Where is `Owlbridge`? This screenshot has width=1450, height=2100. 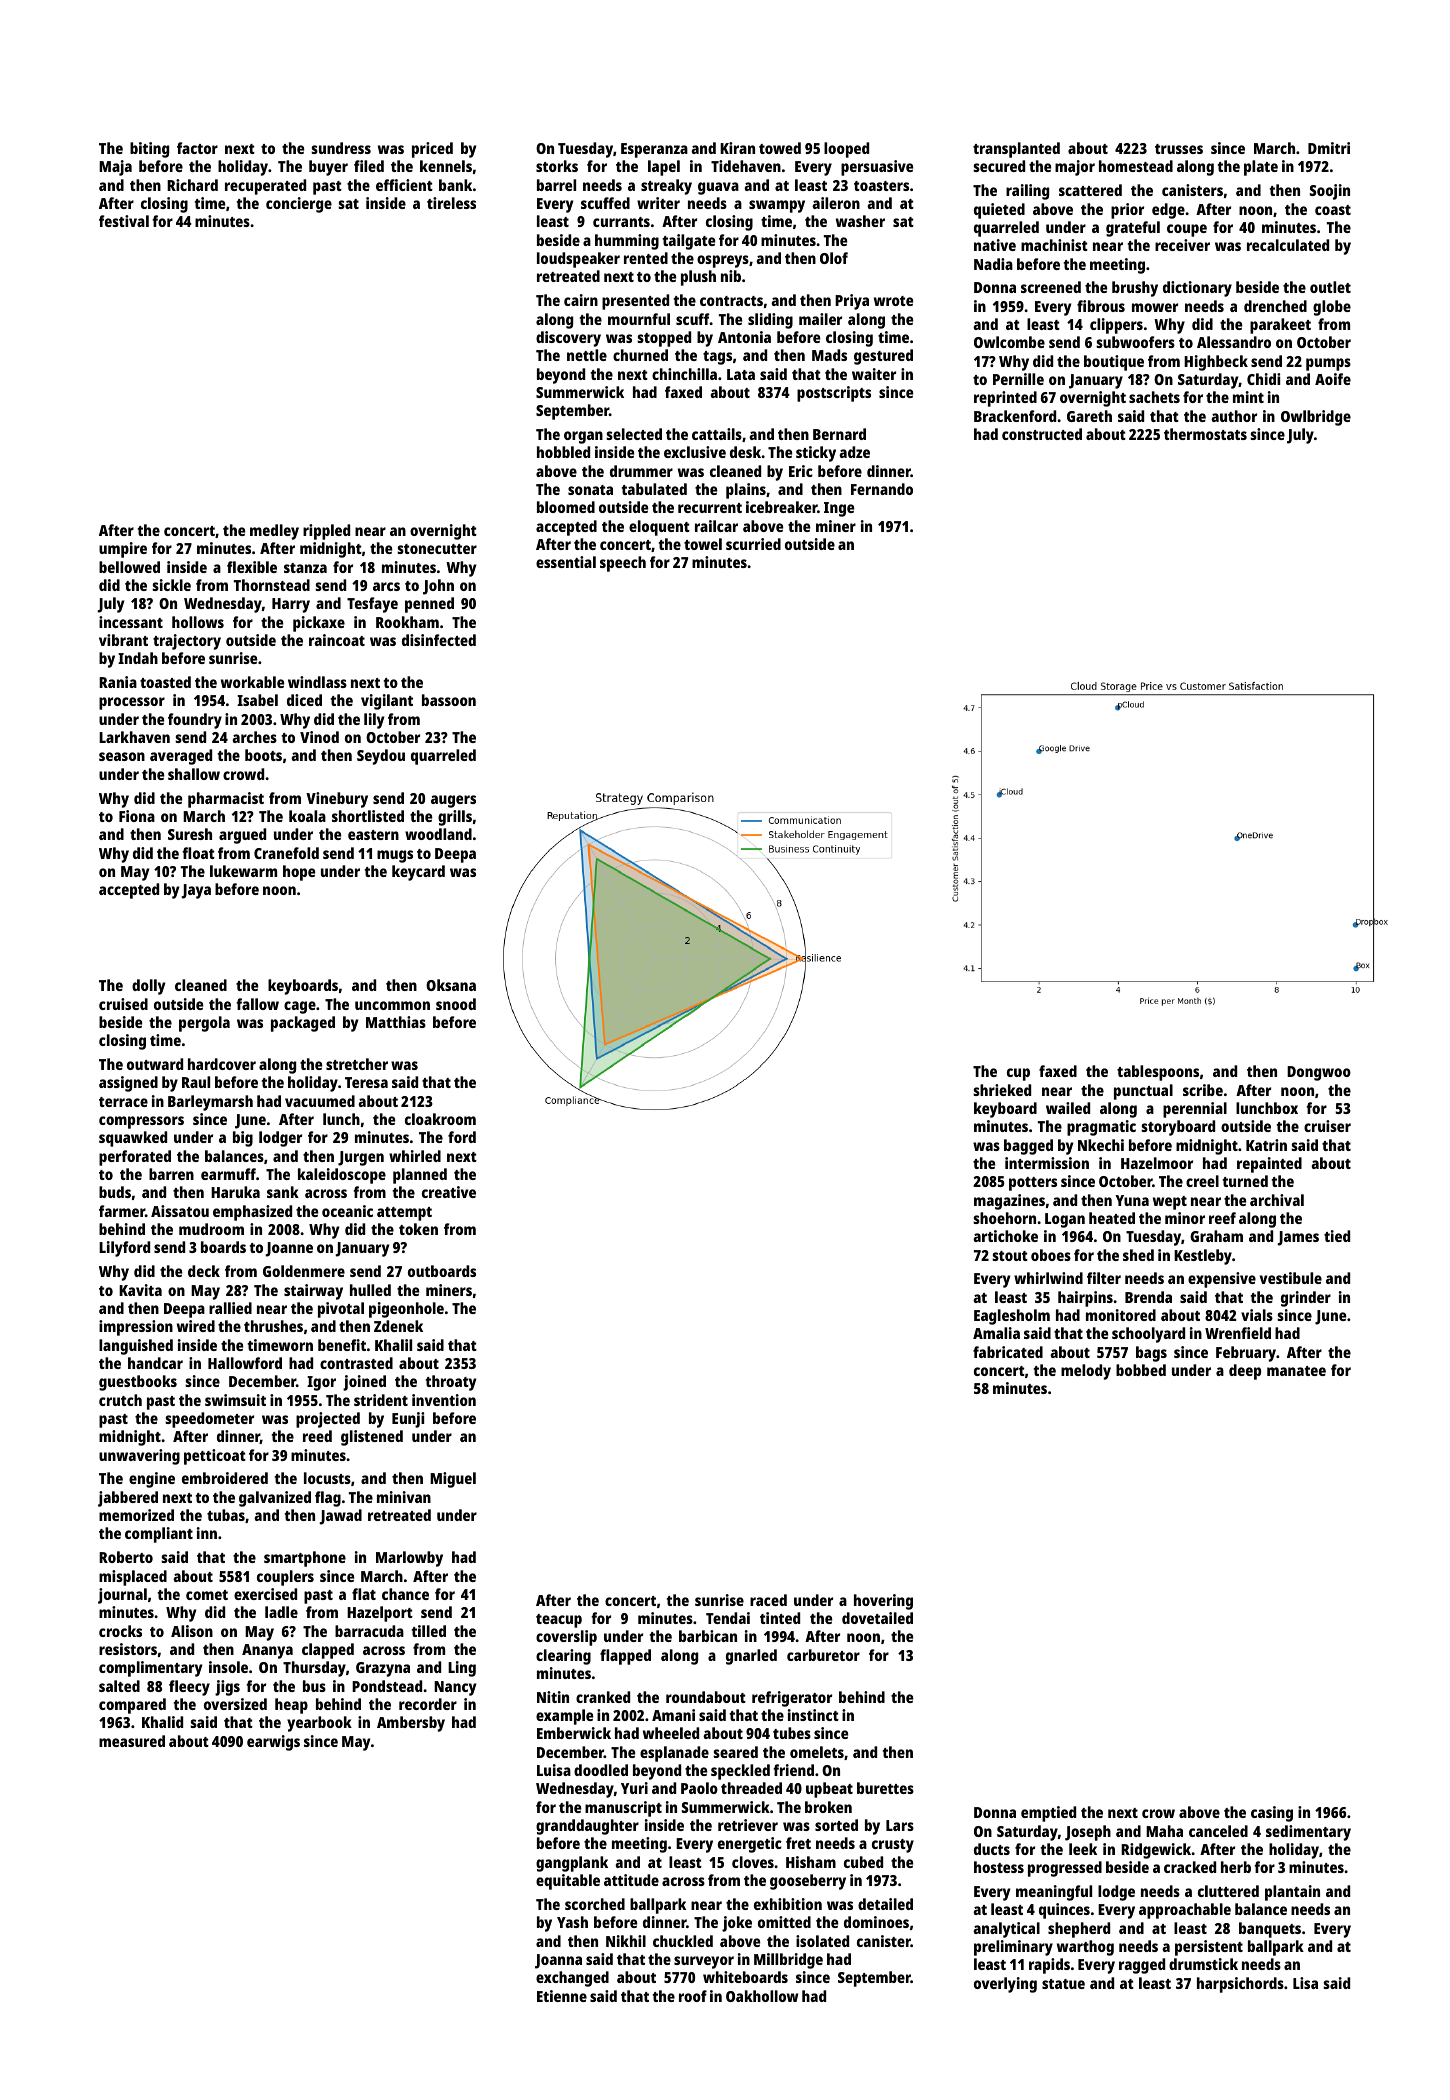 Owlbridge is located at coordinates (1316, 418).
